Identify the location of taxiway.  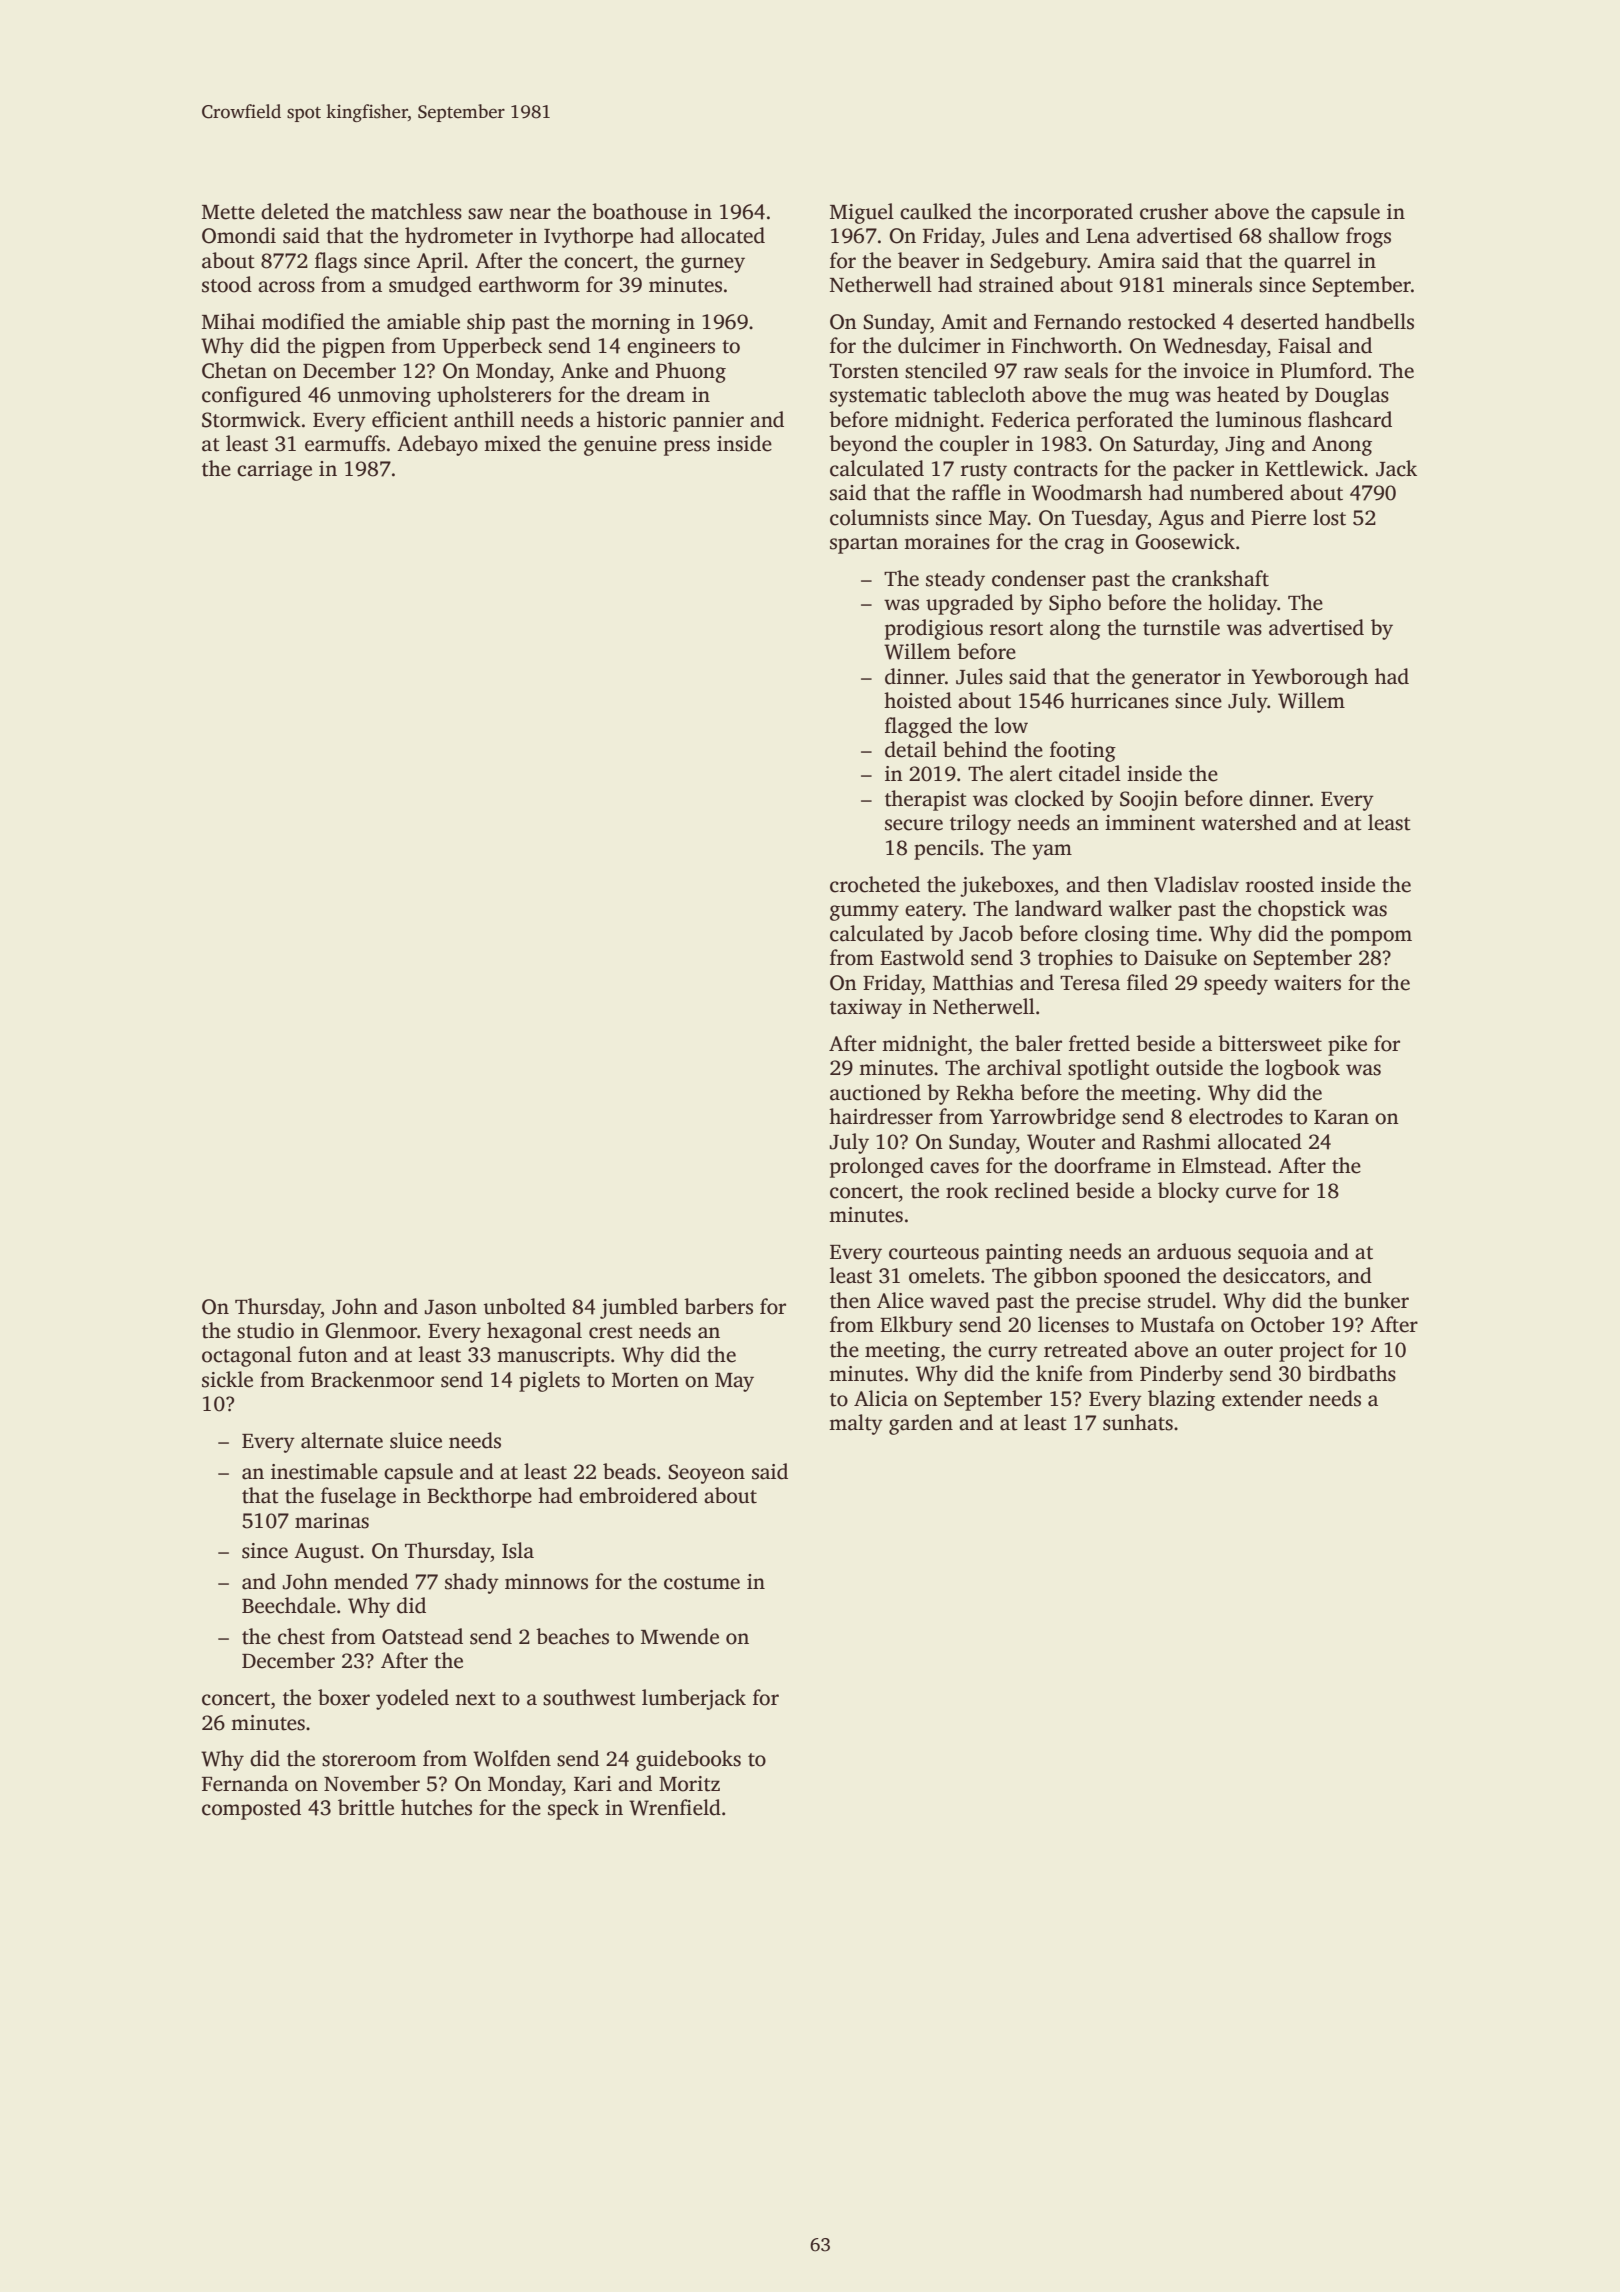
(866, 1009).
